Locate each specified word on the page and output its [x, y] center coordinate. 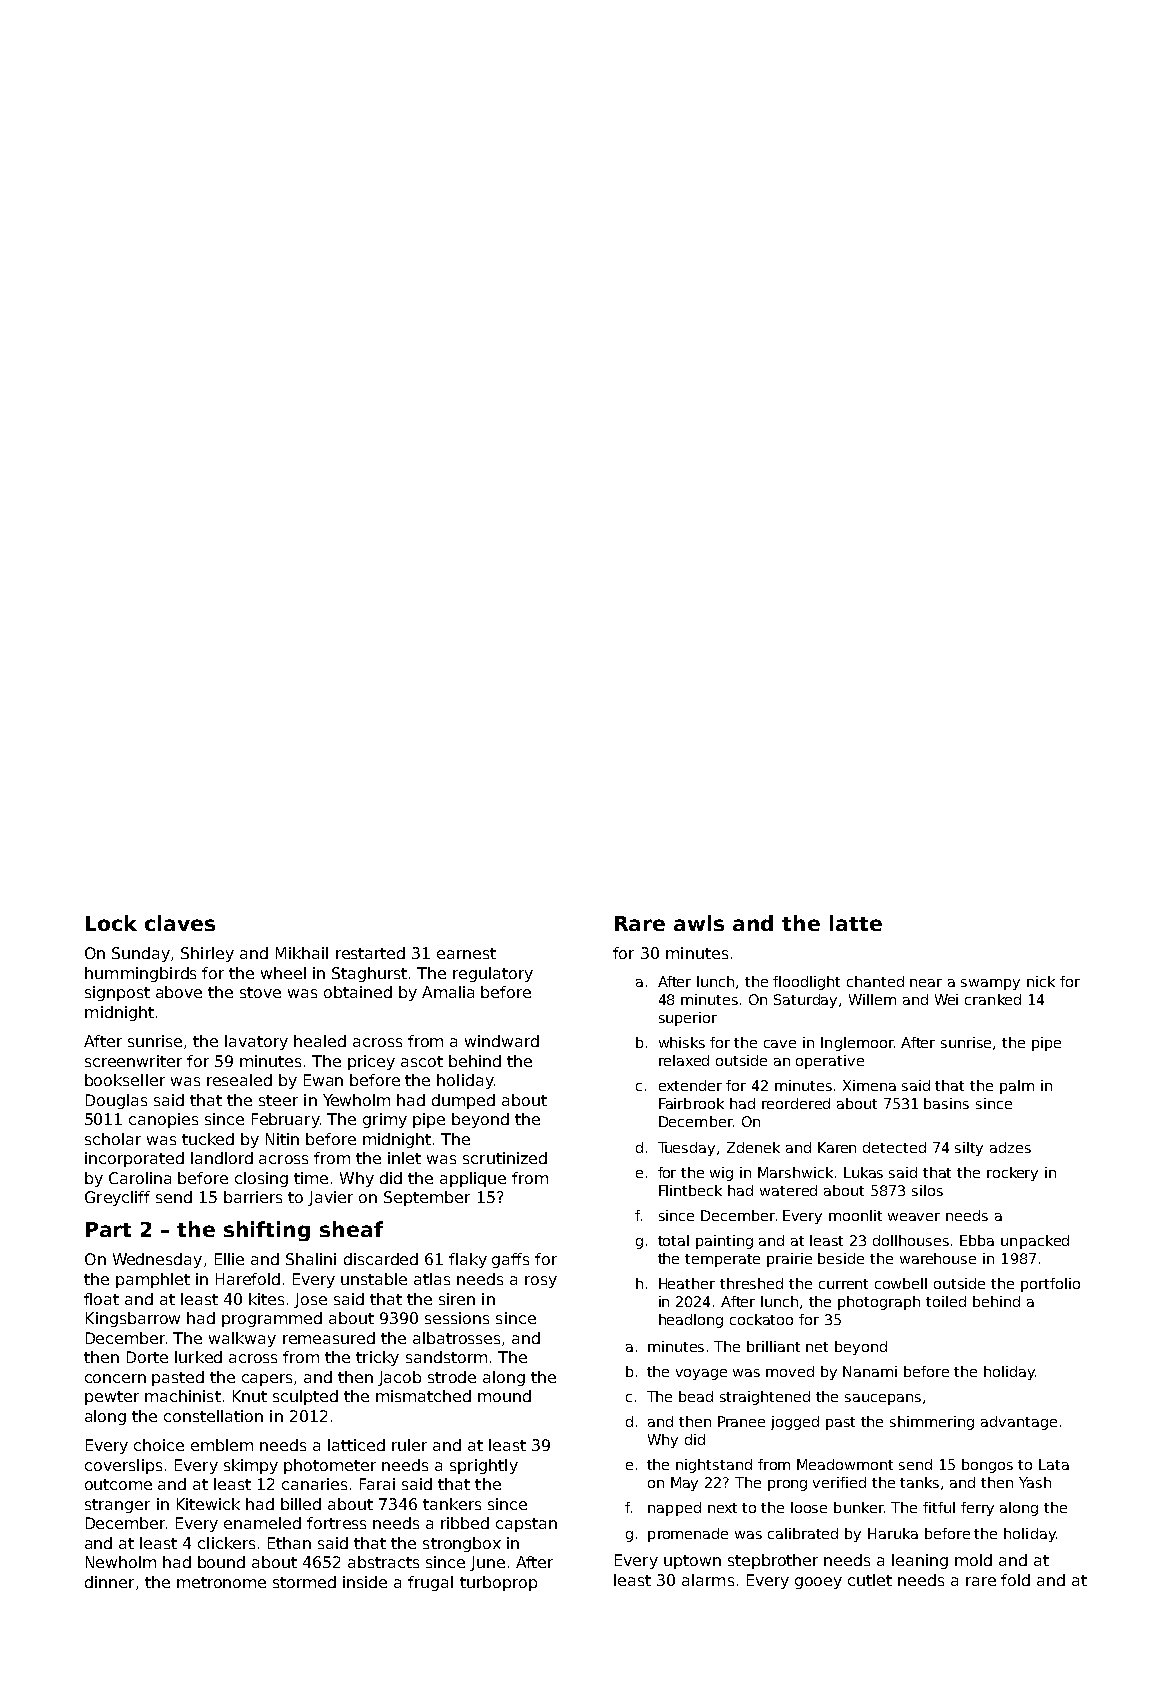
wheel [283, 973]
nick [1041, 981]
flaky [468, 1260]
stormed [304, 1582]
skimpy [251, 1466]
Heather [687, 1283]
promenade [688, 1535]
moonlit [855, 1215]
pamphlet [153, 1280]
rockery [1012, 1174]
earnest [466, 953]
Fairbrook [691, 1103]
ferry [977, 1509]
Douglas [116, 1101]
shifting [267, 1231]
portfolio [1050, 1285]
